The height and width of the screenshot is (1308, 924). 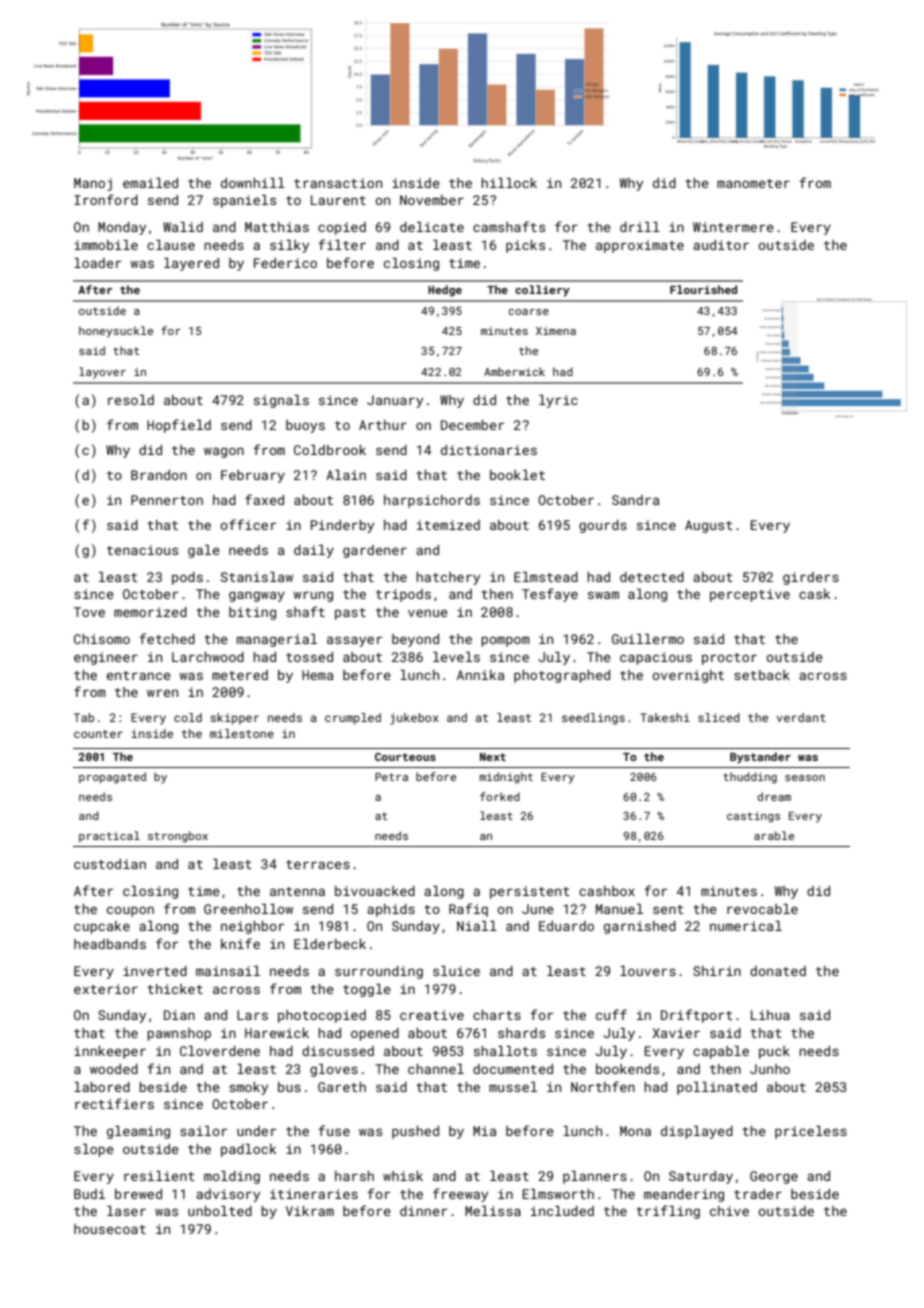 I want to click on innkeeper, so click(x=110, y=1052).
